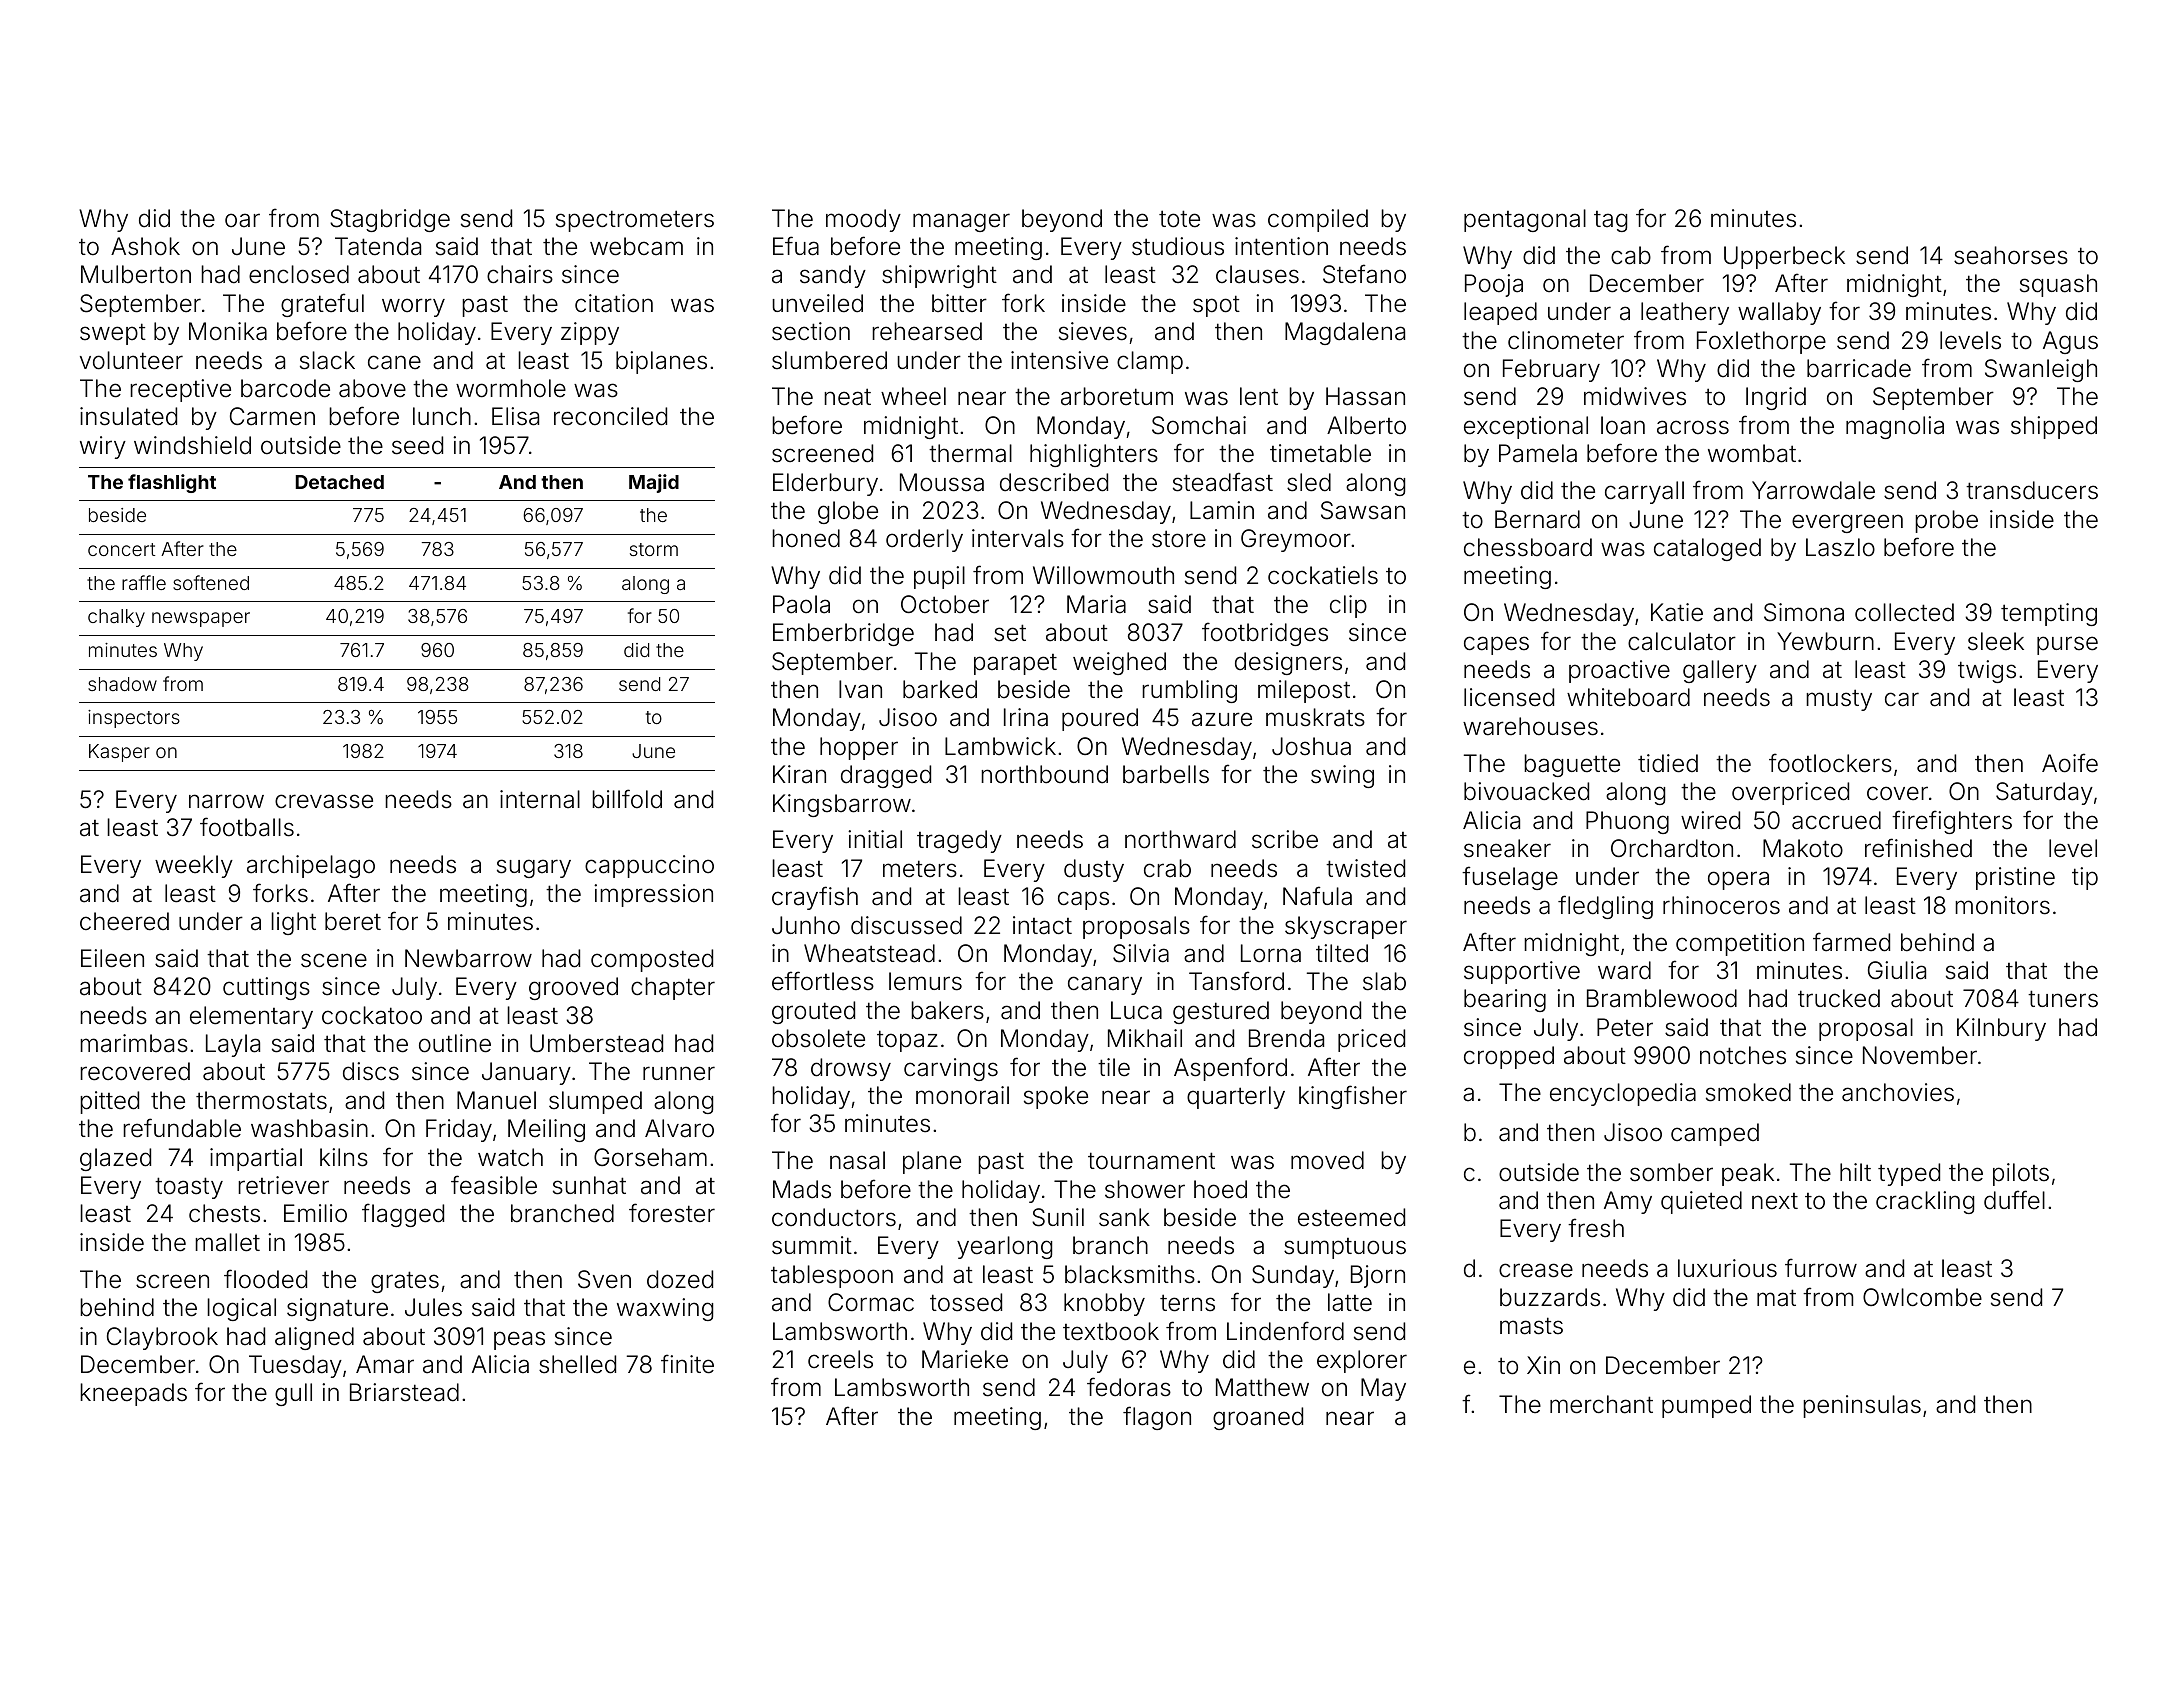 This document has width=2178, height=1683. I want to click on encyclopedia, so click(1623, 1094).
